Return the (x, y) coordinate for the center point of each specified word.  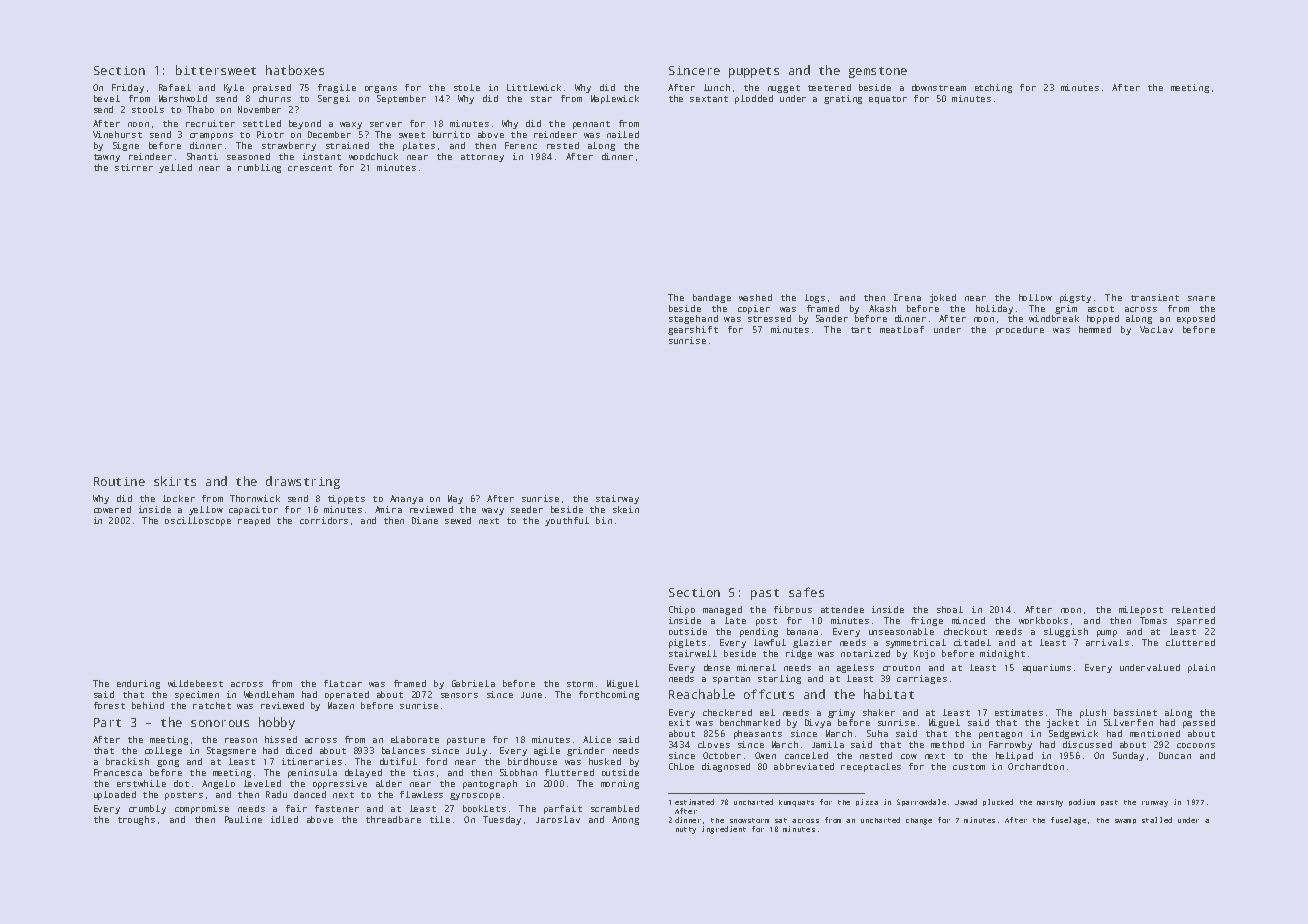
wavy (493, 511)
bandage (712, 298)
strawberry (289, 146)
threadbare (393, 819)
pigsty (1075, 298)
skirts (175, 481)
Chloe (681, 766)
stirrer (134, 167)
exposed (1196, 319)
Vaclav (1156, 329)
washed (755, 297)
